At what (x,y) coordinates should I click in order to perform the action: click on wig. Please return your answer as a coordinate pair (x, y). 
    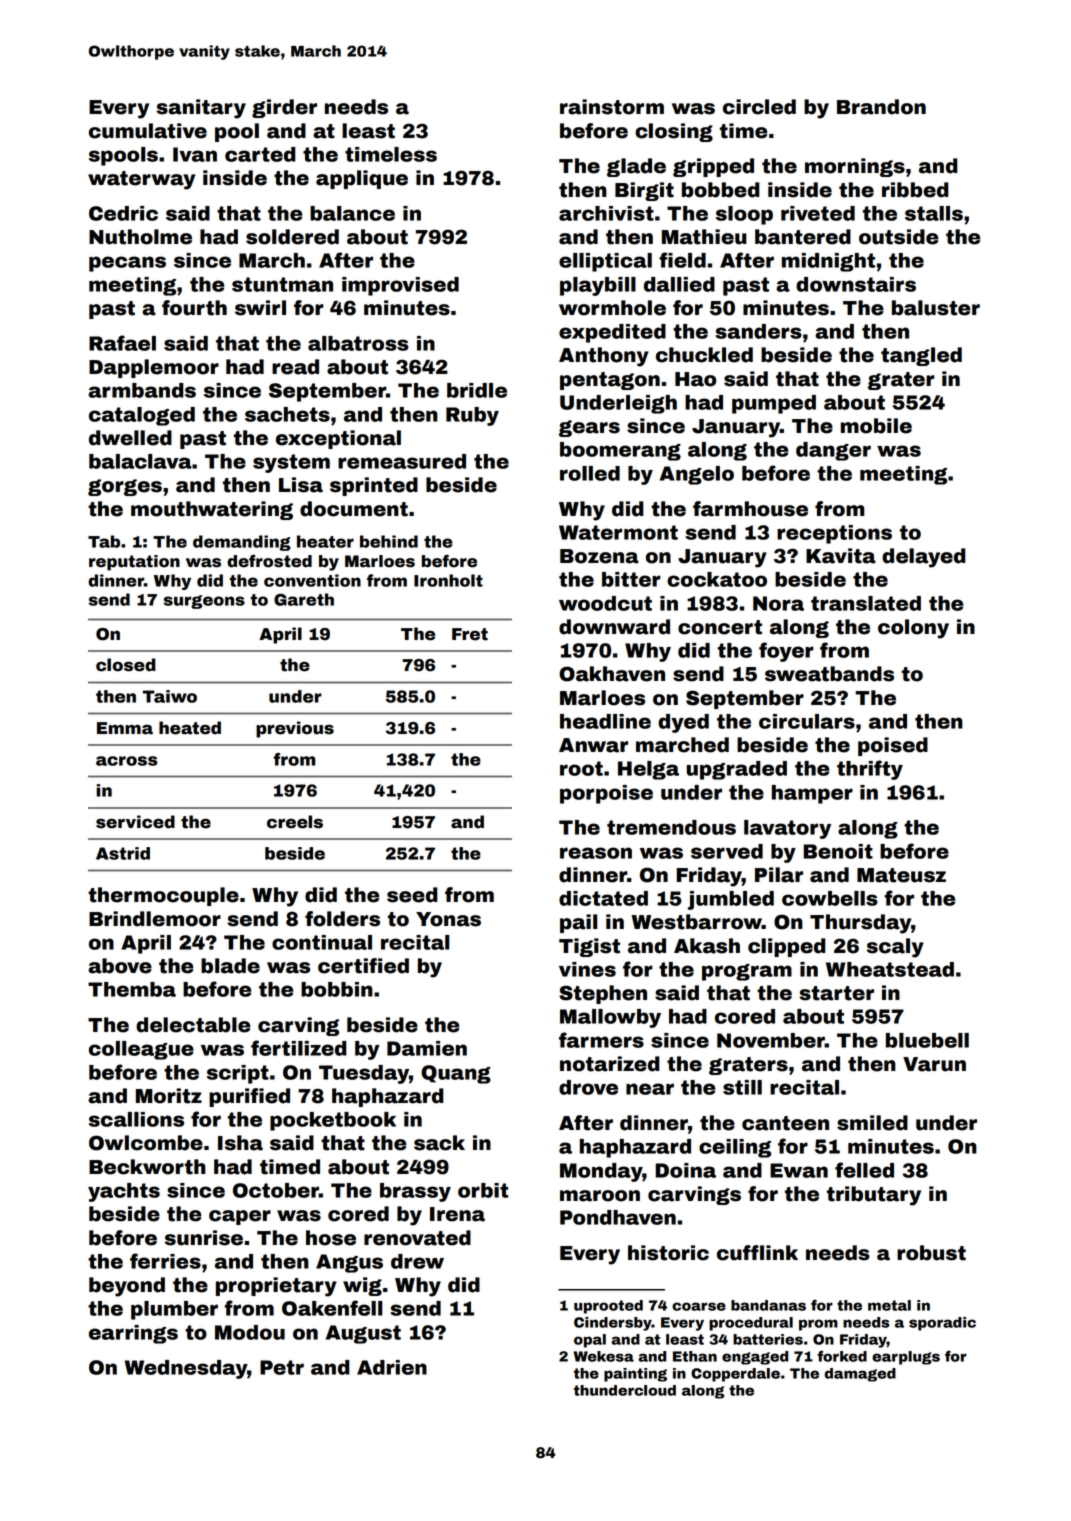
    Looking at the image, I should click on (362, 1286).
